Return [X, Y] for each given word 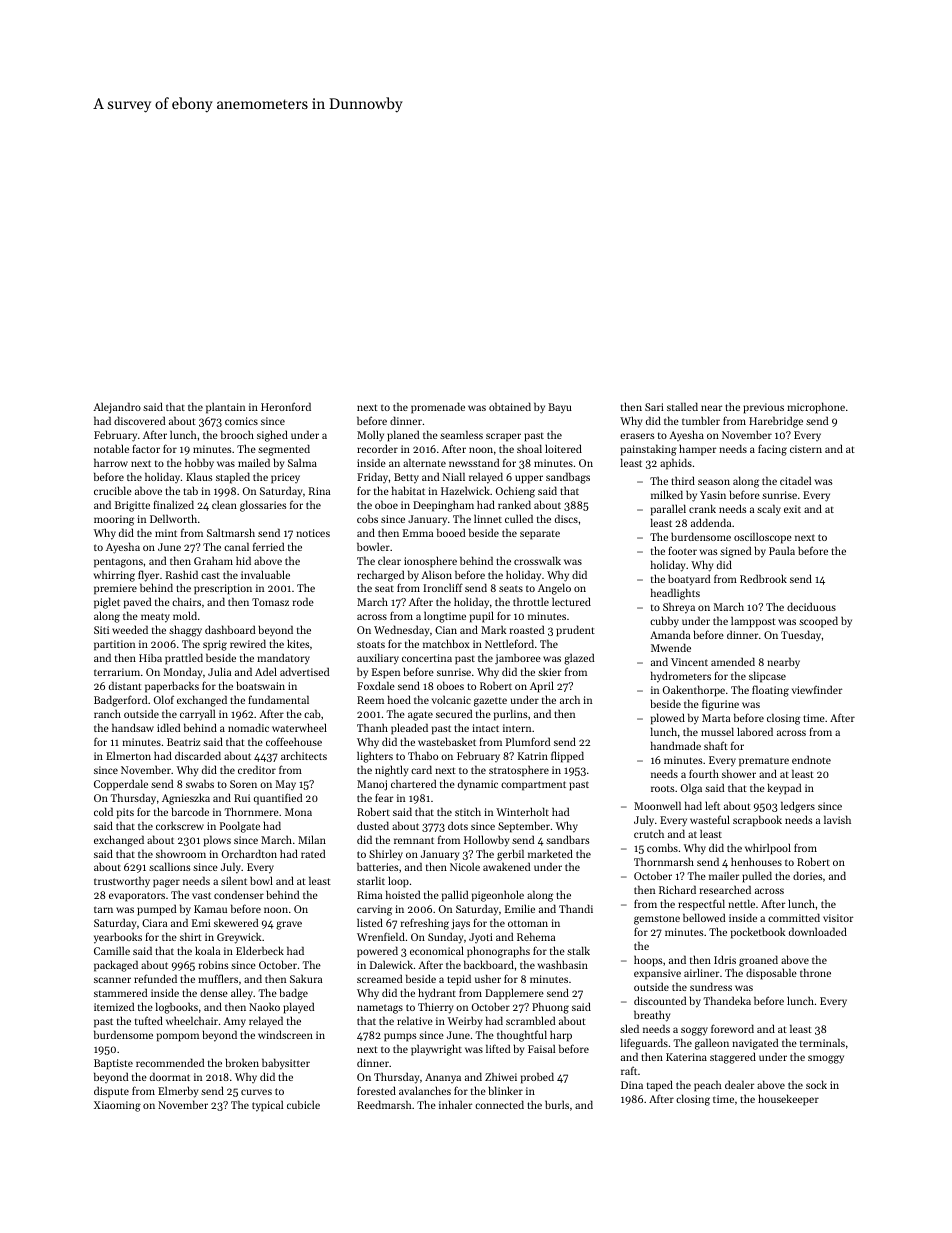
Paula [782, 550]
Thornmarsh [664, 861]
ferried [268, 546]
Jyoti [481, 938]
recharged [380, 576]
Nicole [465, 866]
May [286, 785]
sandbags [568, 478]
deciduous [811, 606]
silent [234, 880]
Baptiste [113, 1064]
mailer [724, 875]
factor [146, 448]
